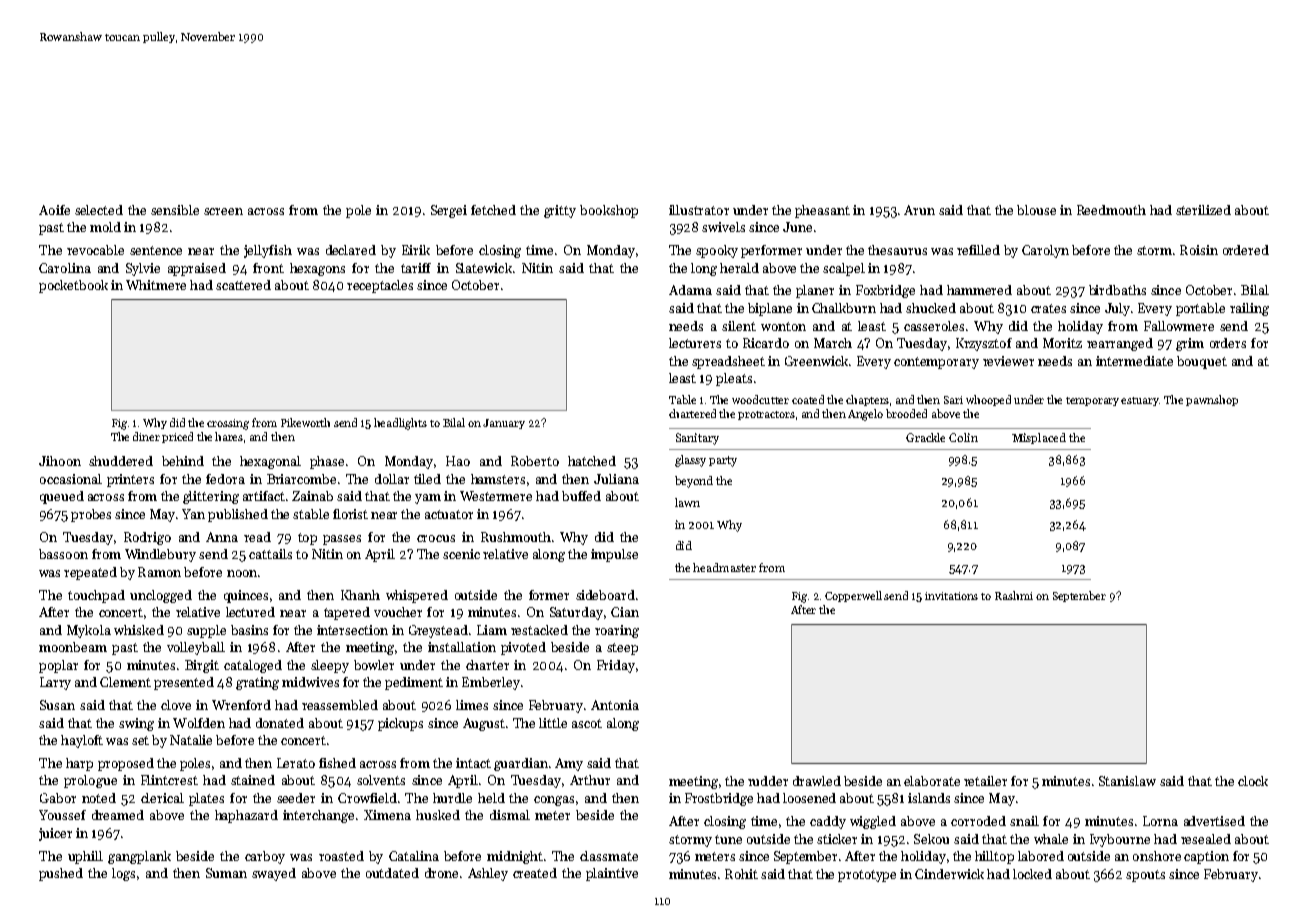 This document has width=1308, height=924. What do you see at coordinates (62, 815) in the document?
I see `Youssef` at bounding box center [62, 815].
